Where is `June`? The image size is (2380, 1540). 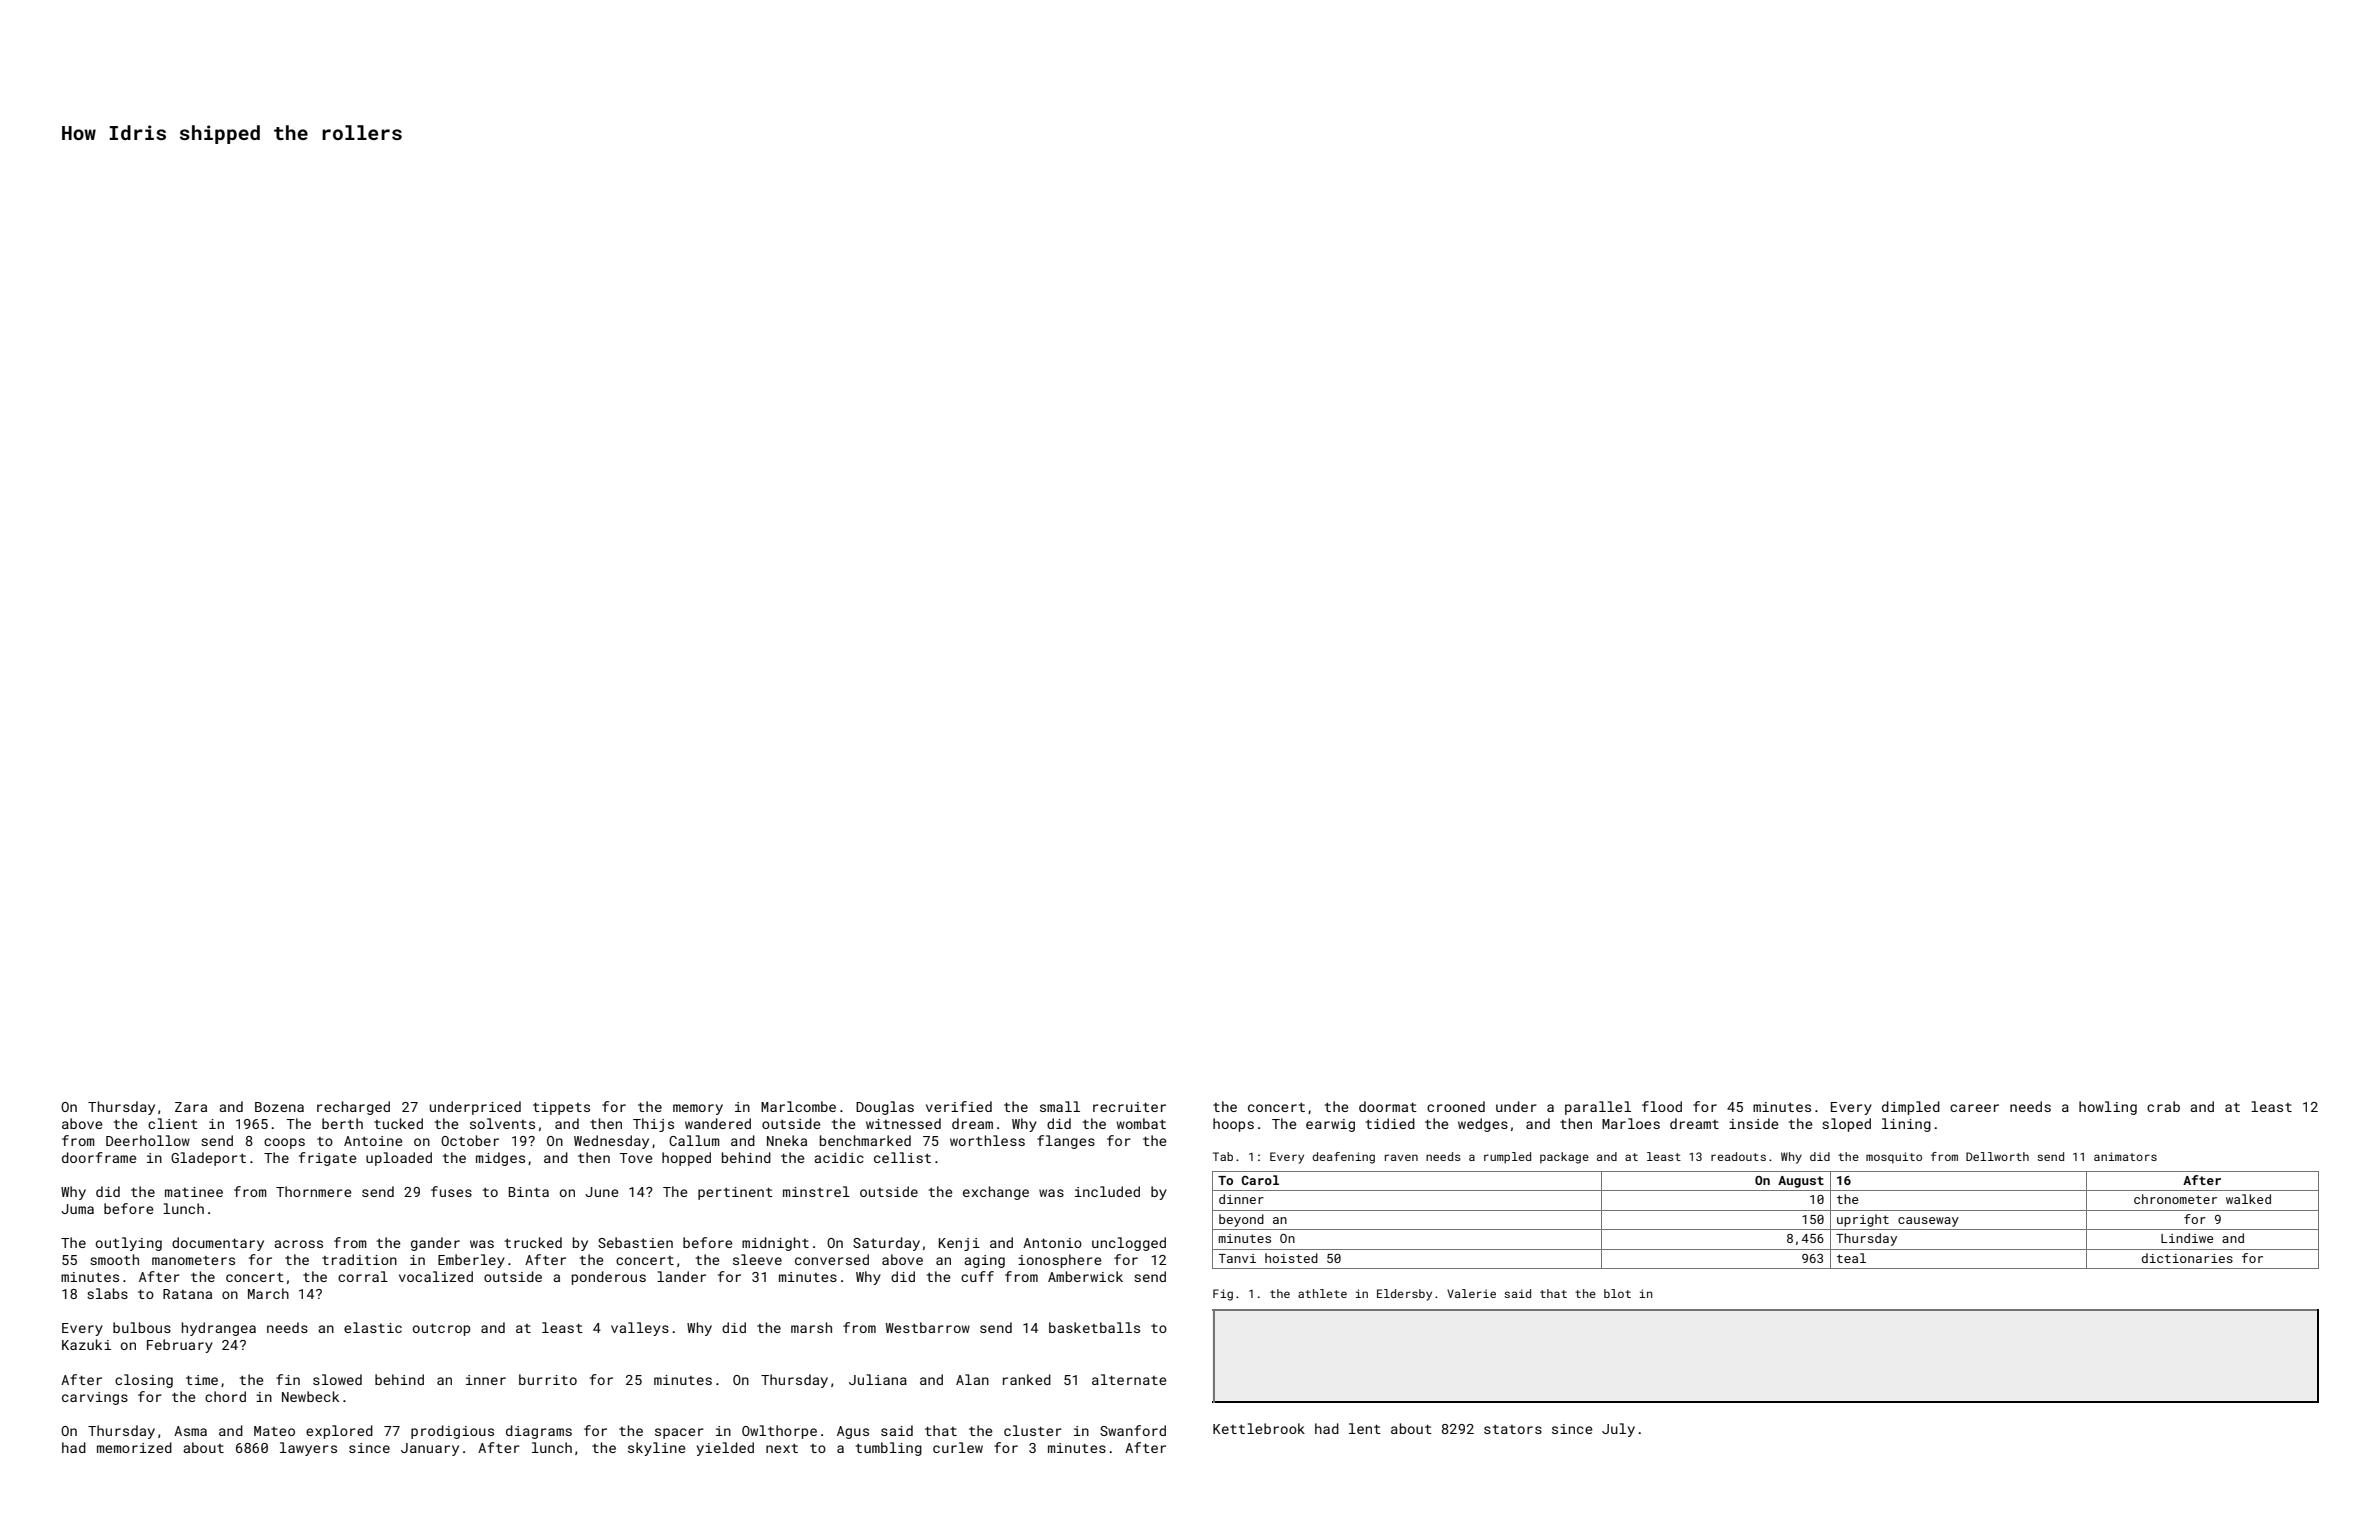
June is located at coordinates (601, 1192).
